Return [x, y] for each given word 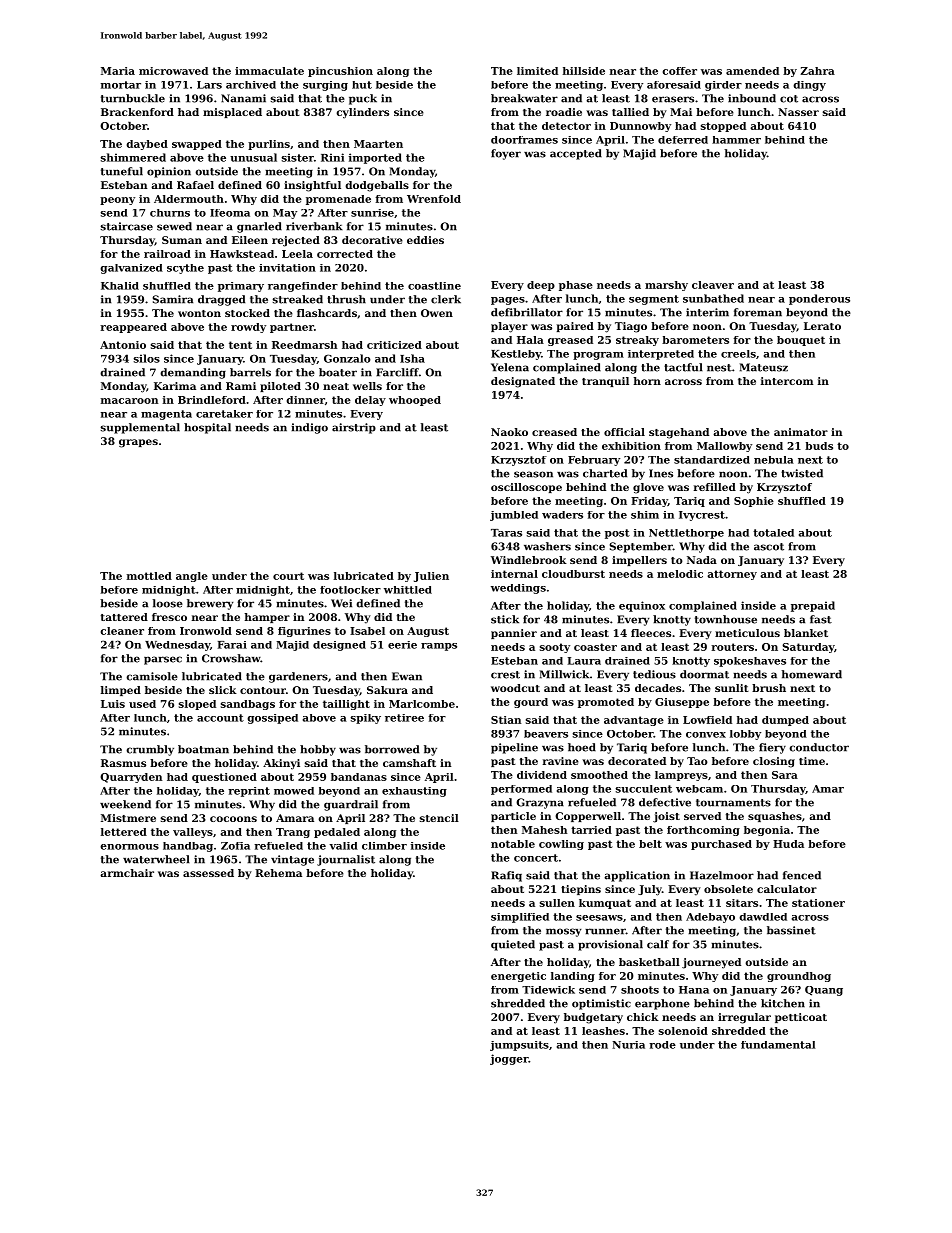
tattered [124, 617]
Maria [118, 71]
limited [537, 71]
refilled [715, 487]
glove [648, 488]
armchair [127, 873]
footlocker [350, 590]
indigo [309, 428]
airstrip [354, 428]
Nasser [798, 112]
